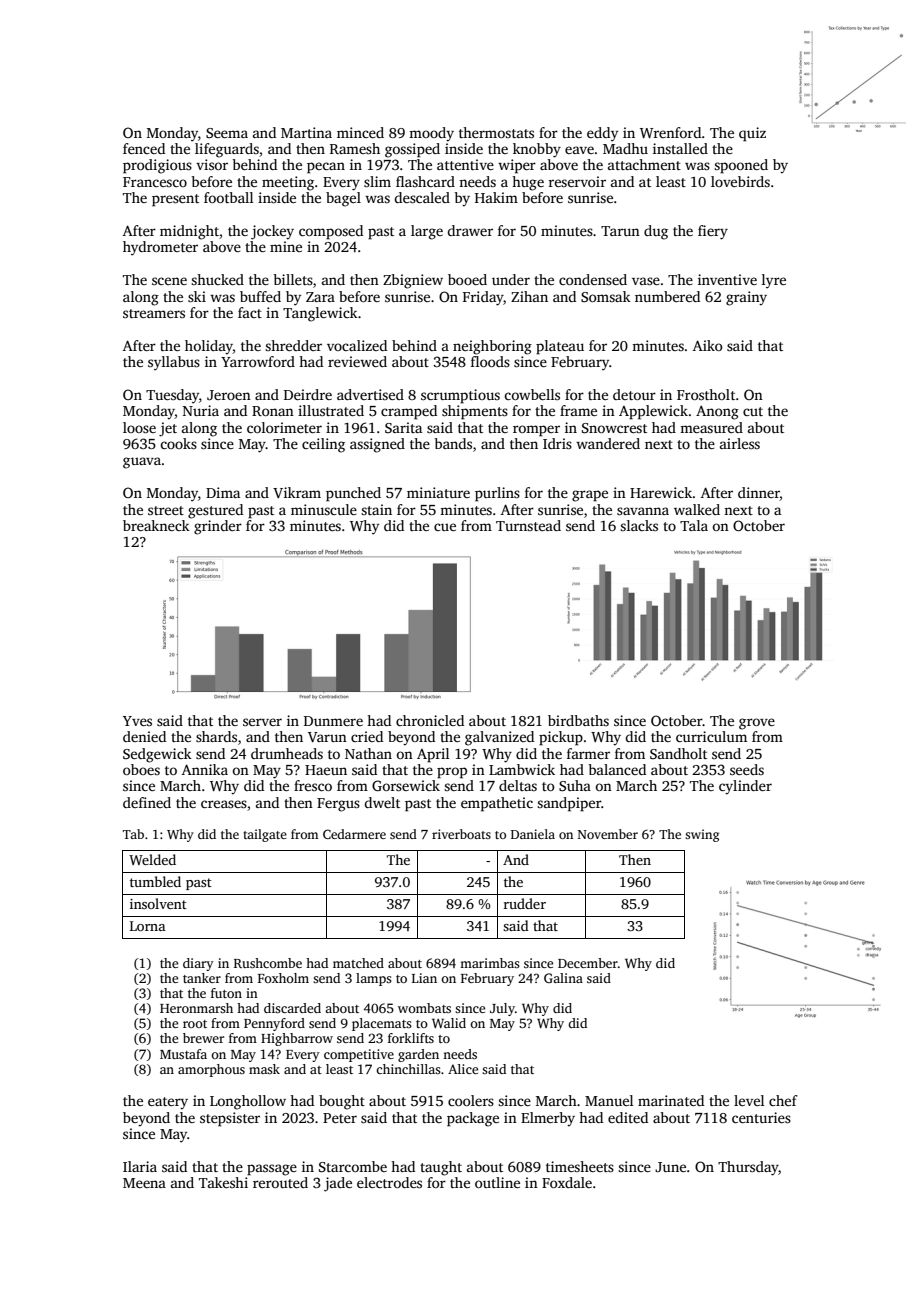 The image size is (924, 1308). I want to click on miniature, so click(438, 492).
